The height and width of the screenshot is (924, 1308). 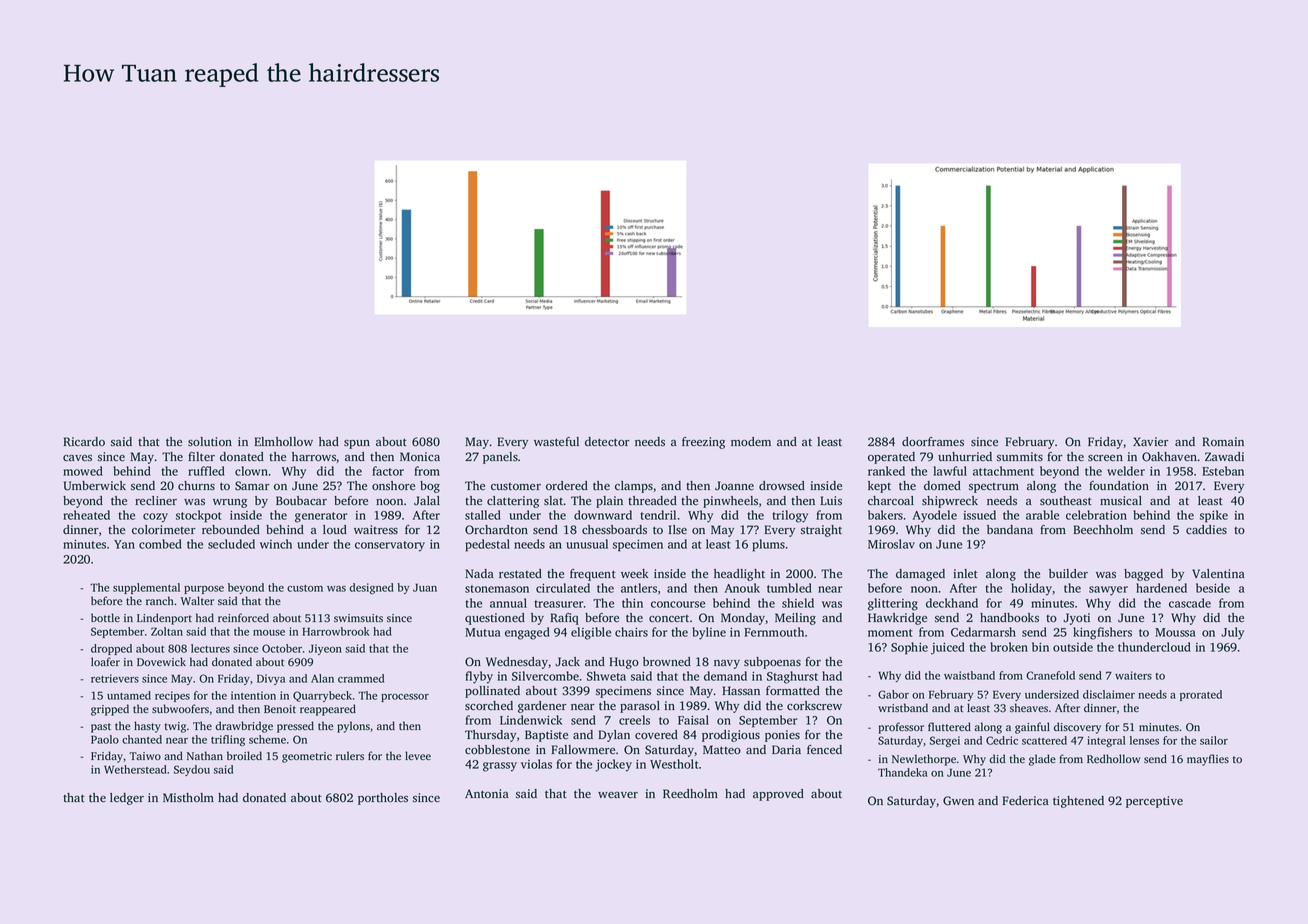 I want to click on screen, so click(x=1105, y=458).
